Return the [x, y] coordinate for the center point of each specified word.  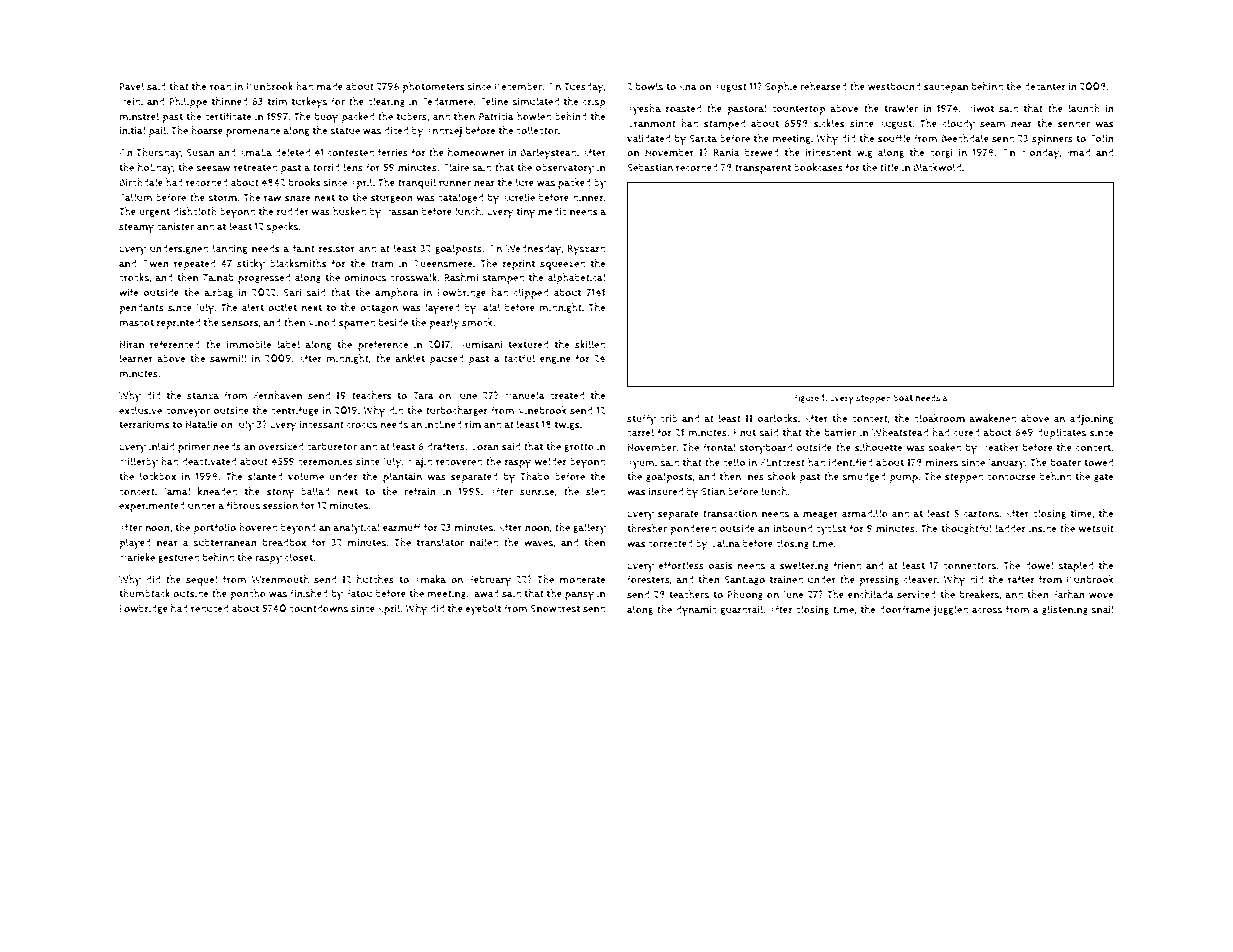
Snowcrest [555, 609]
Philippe [188, 102]
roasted [683, 108]
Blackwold [938, 167]
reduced [209, 608]
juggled [950, 610]
